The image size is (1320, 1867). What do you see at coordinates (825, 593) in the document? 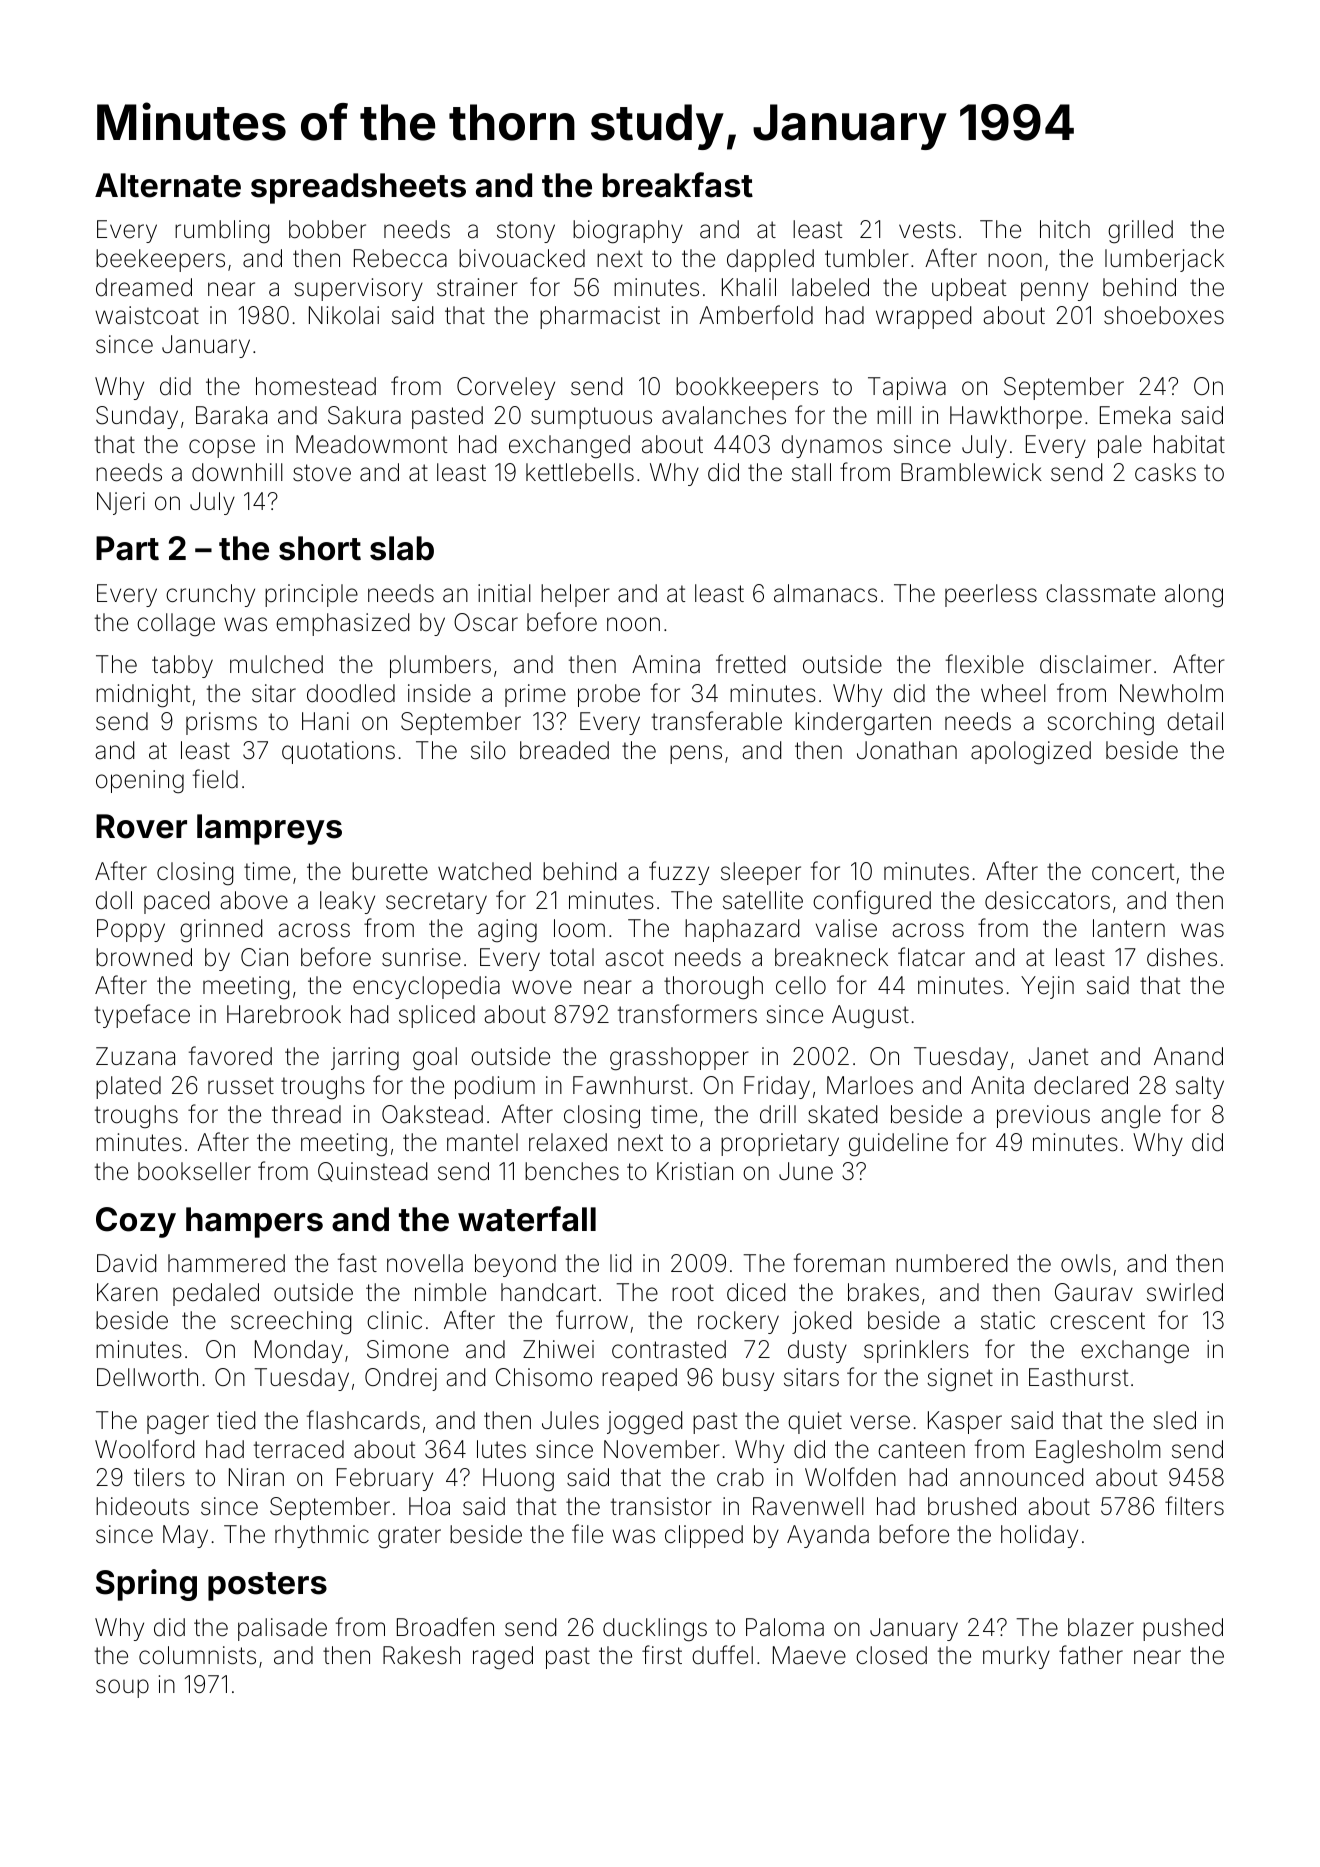
I see `almanacs` at bounding box center [825, 593].
